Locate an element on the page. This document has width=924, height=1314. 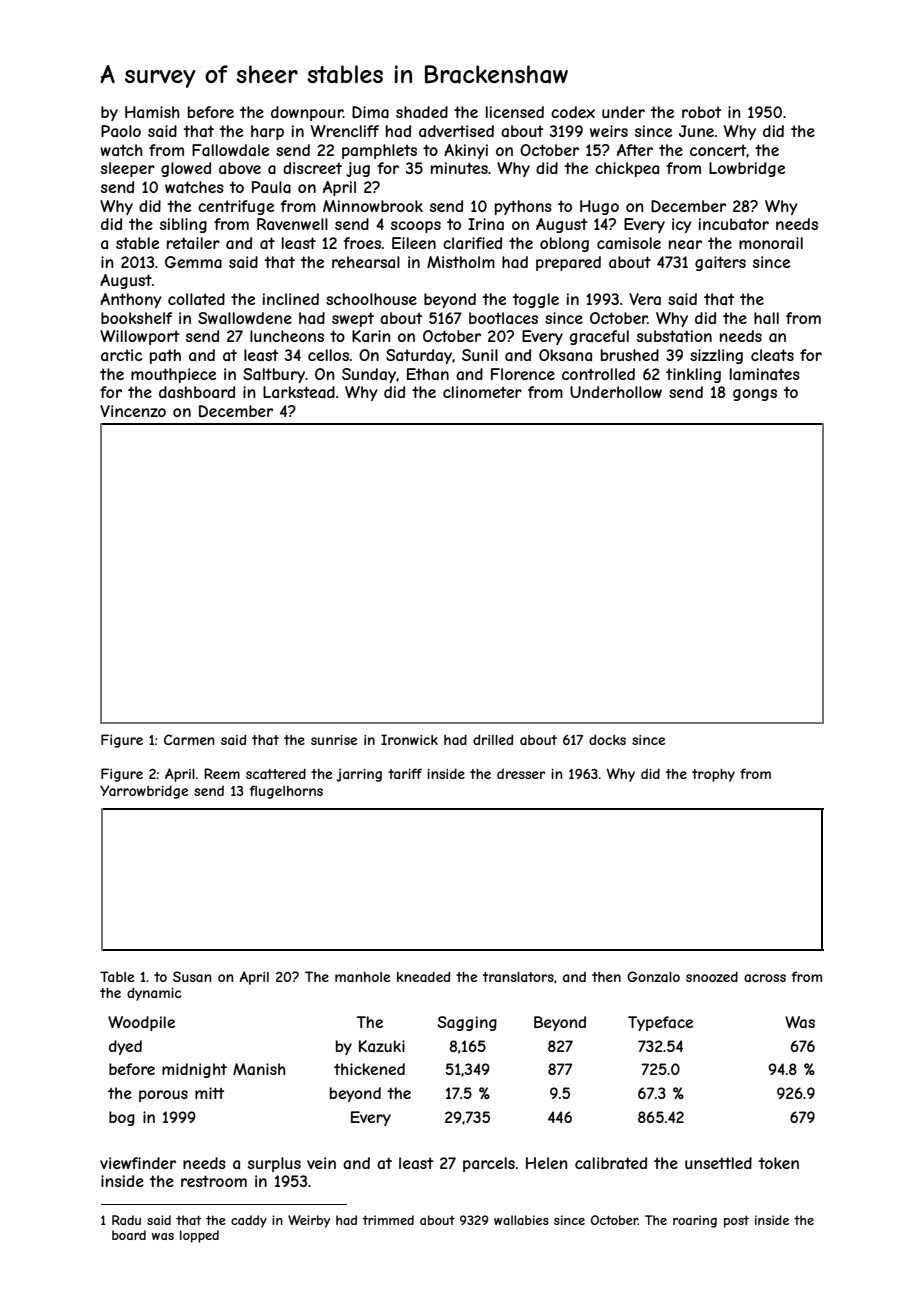
robot is located at coordinates (701, 112).
